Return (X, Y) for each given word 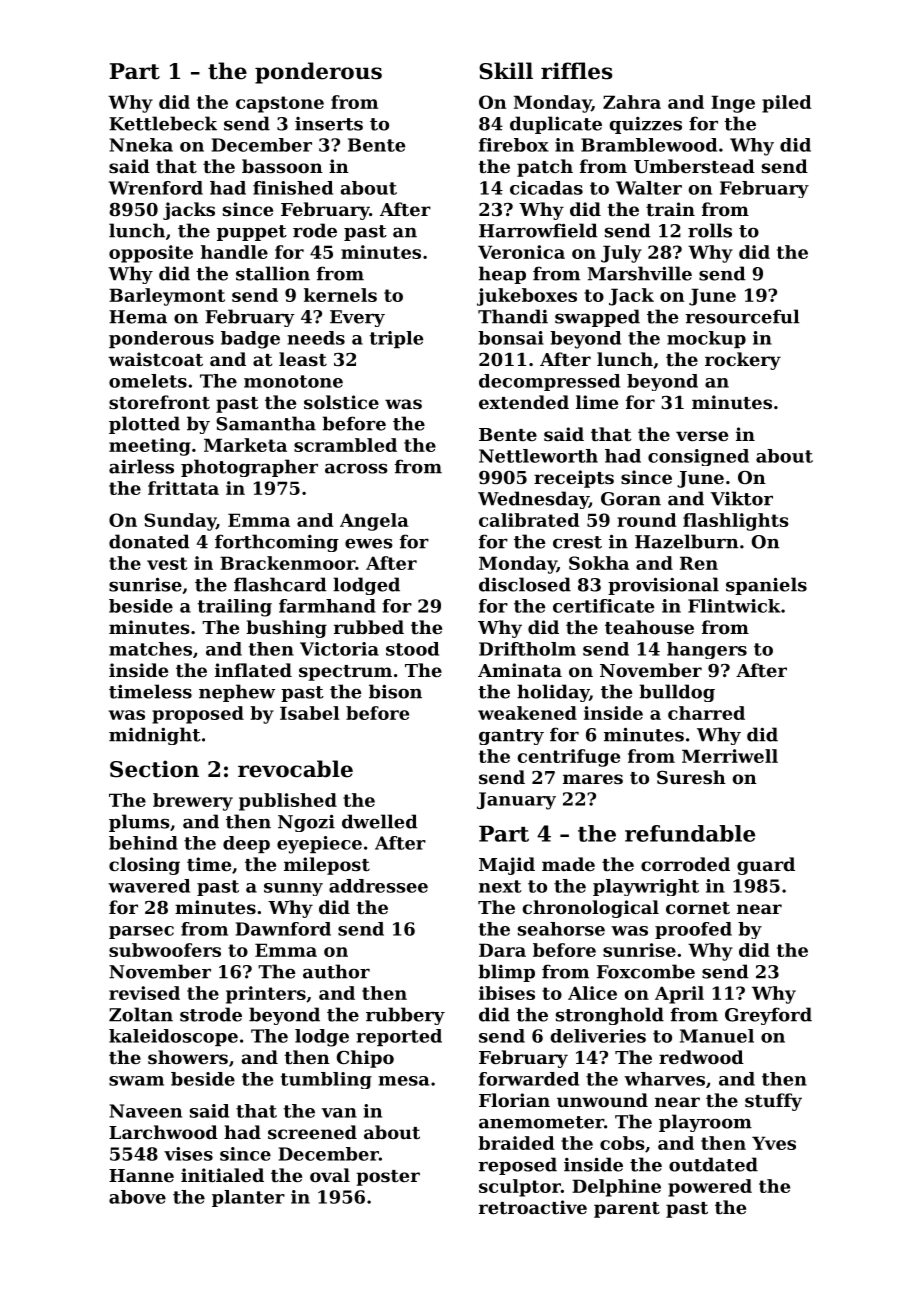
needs (316, 338)
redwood (701, 1057)
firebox (514, 145)
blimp (506, 973)
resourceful (743, 316)
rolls (710, 230)
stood (412, 649)
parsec (141, 932)
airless (141, 466)
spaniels (766, 586)
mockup (706, 339)
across (356, 469)
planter (248, 1198)
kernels (340, 295)
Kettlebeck (163, 123)
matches (150, 649)
